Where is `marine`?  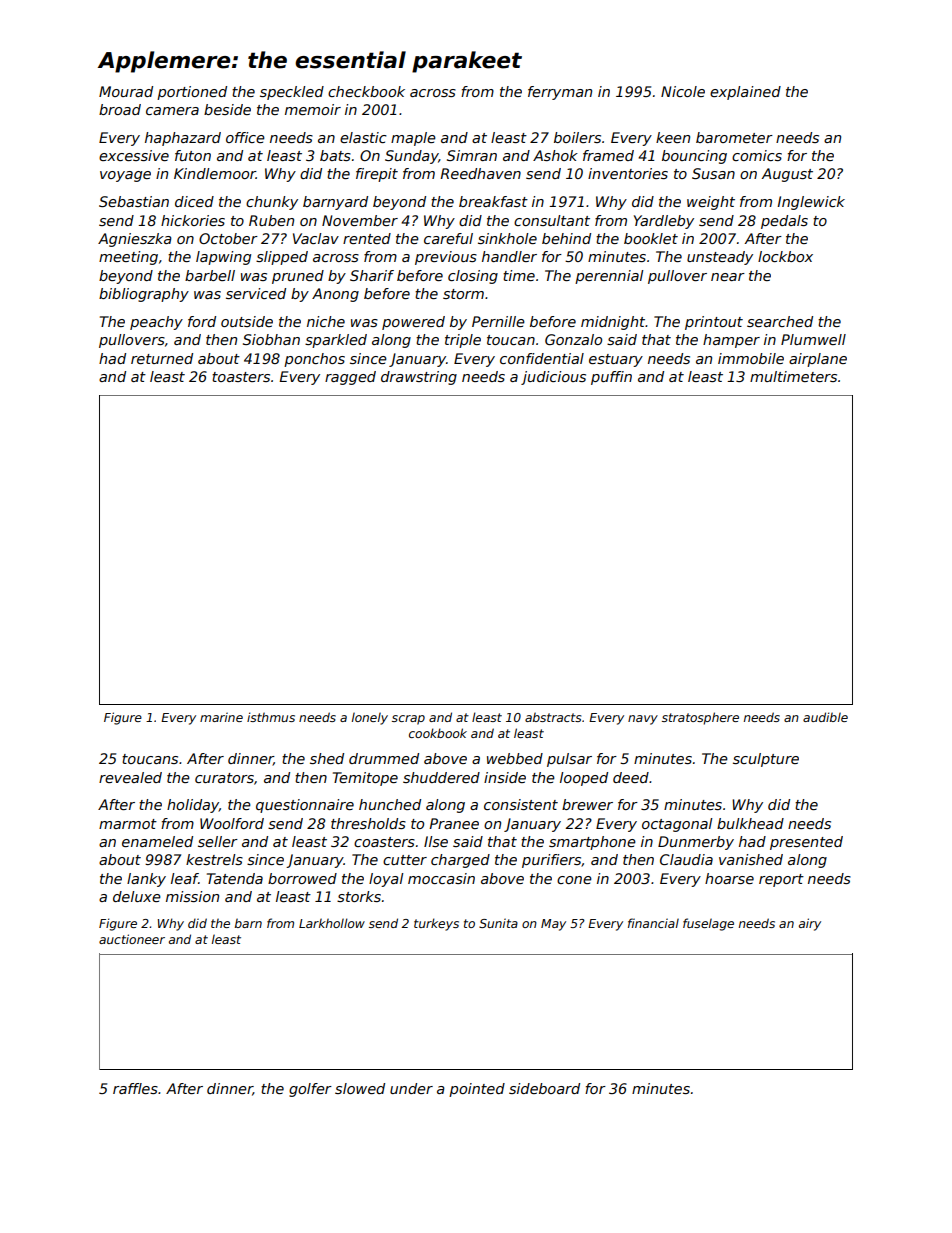
marine is located at coordinates (221, 717).
